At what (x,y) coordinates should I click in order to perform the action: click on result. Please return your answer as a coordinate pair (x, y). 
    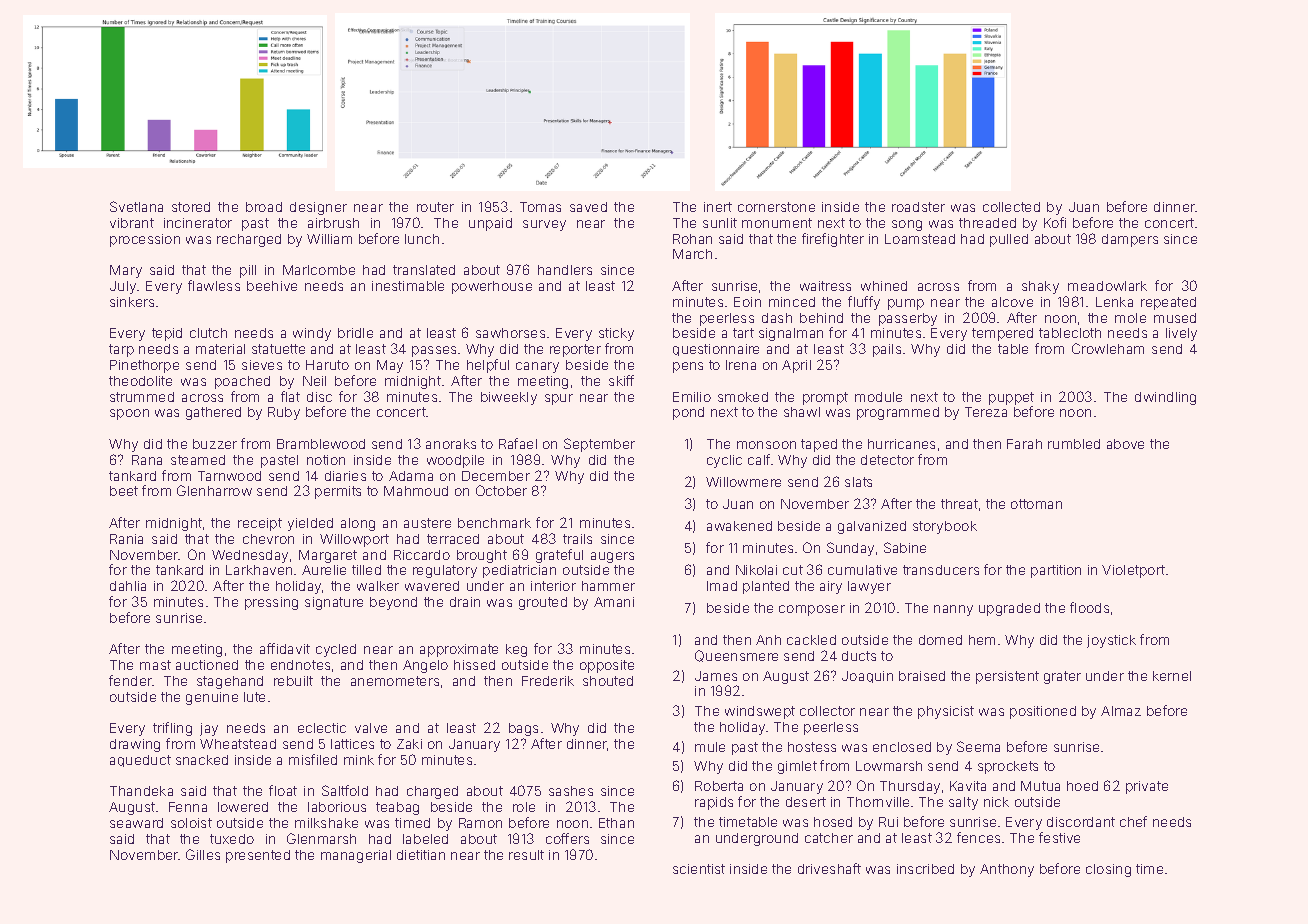
    Looking at the image, I should click on (526, 855).
